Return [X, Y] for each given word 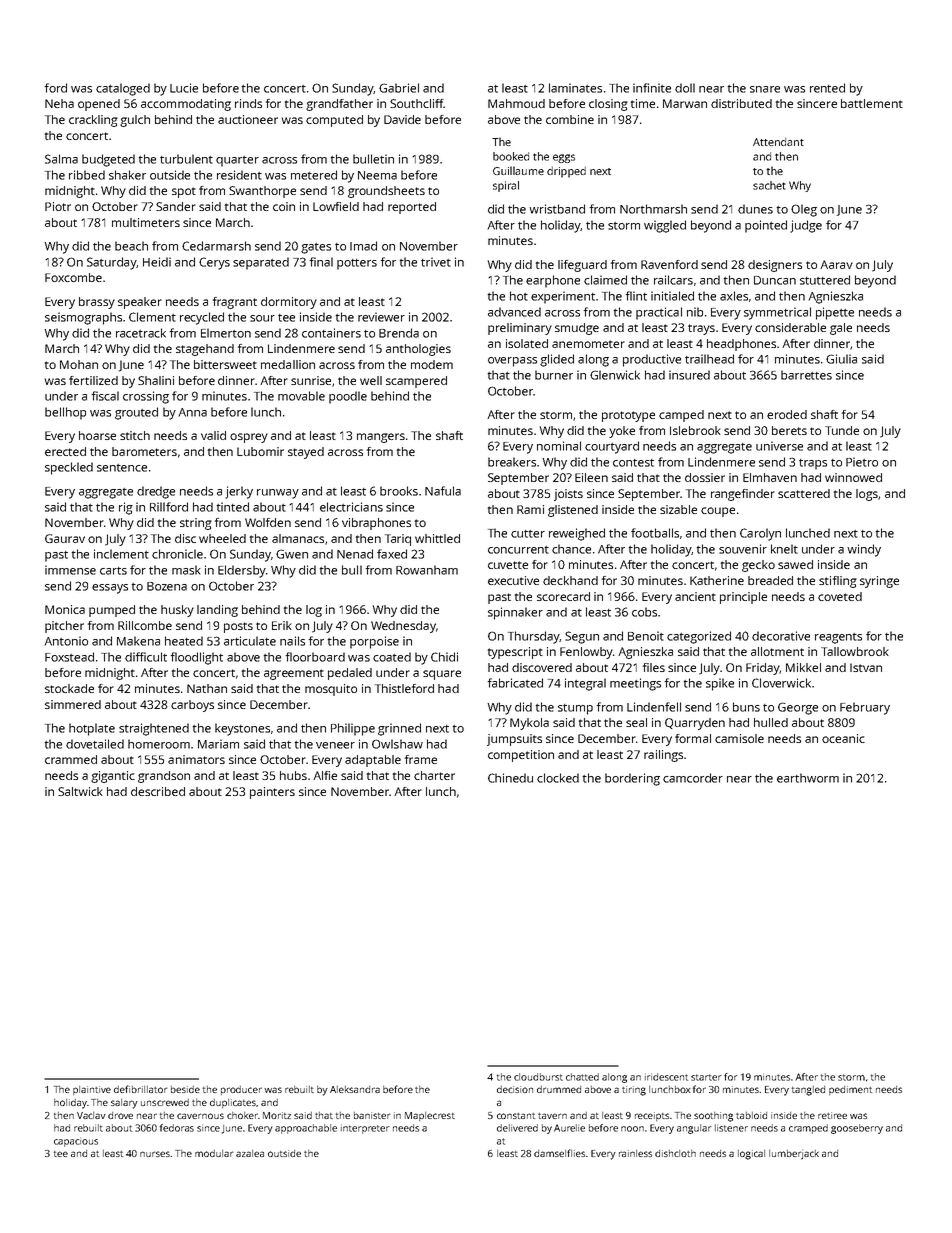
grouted [136, 413]
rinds [248, 103]
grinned [399, 729]
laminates [575, 88]
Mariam [218, 744]
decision [515, 1089]
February [865, 708]
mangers [381, 438]
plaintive [92, 1090]
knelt [784, 549]
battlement [872, 103]
